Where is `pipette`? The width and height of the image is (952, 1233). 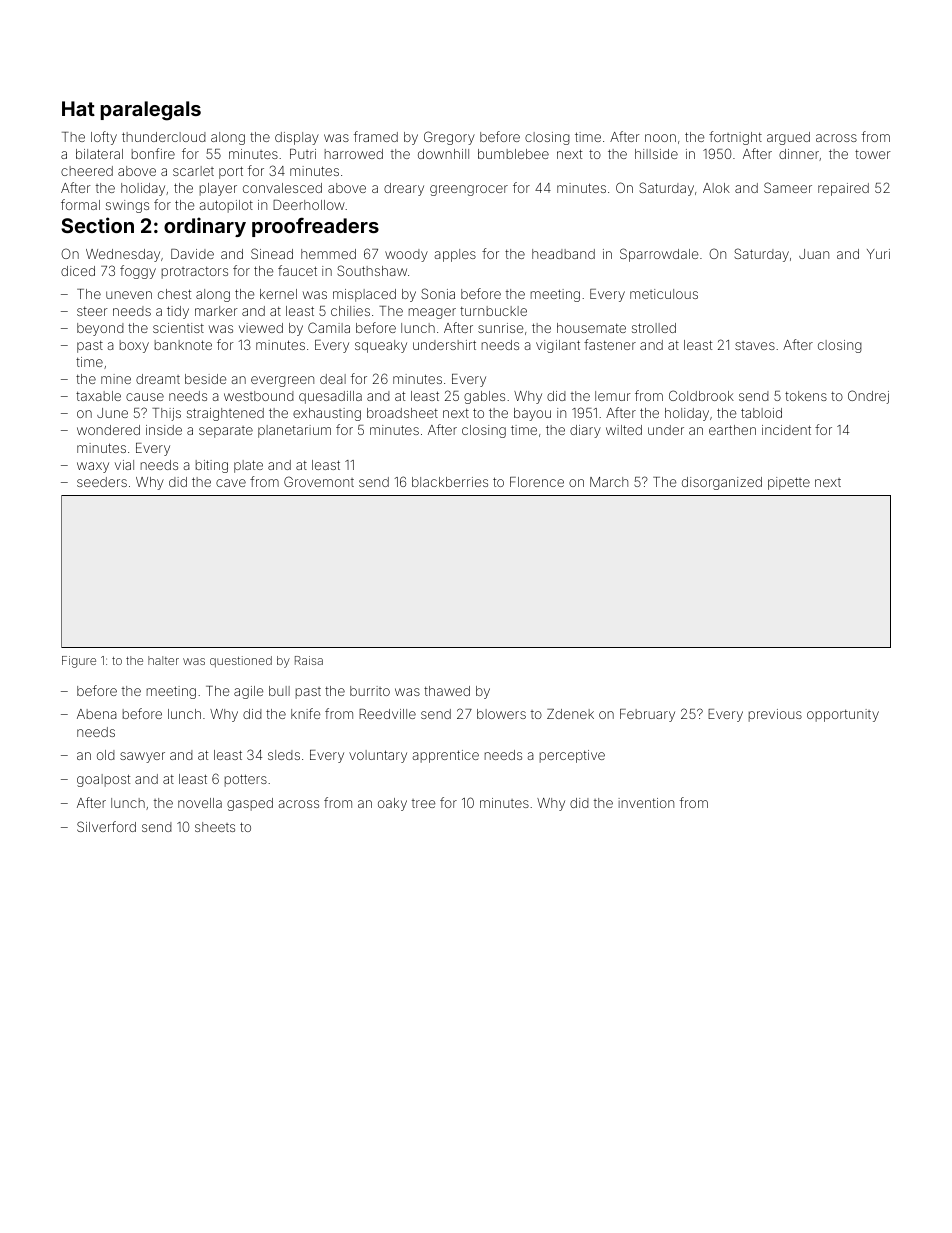
pipette is located at coordinates (789, 483).
